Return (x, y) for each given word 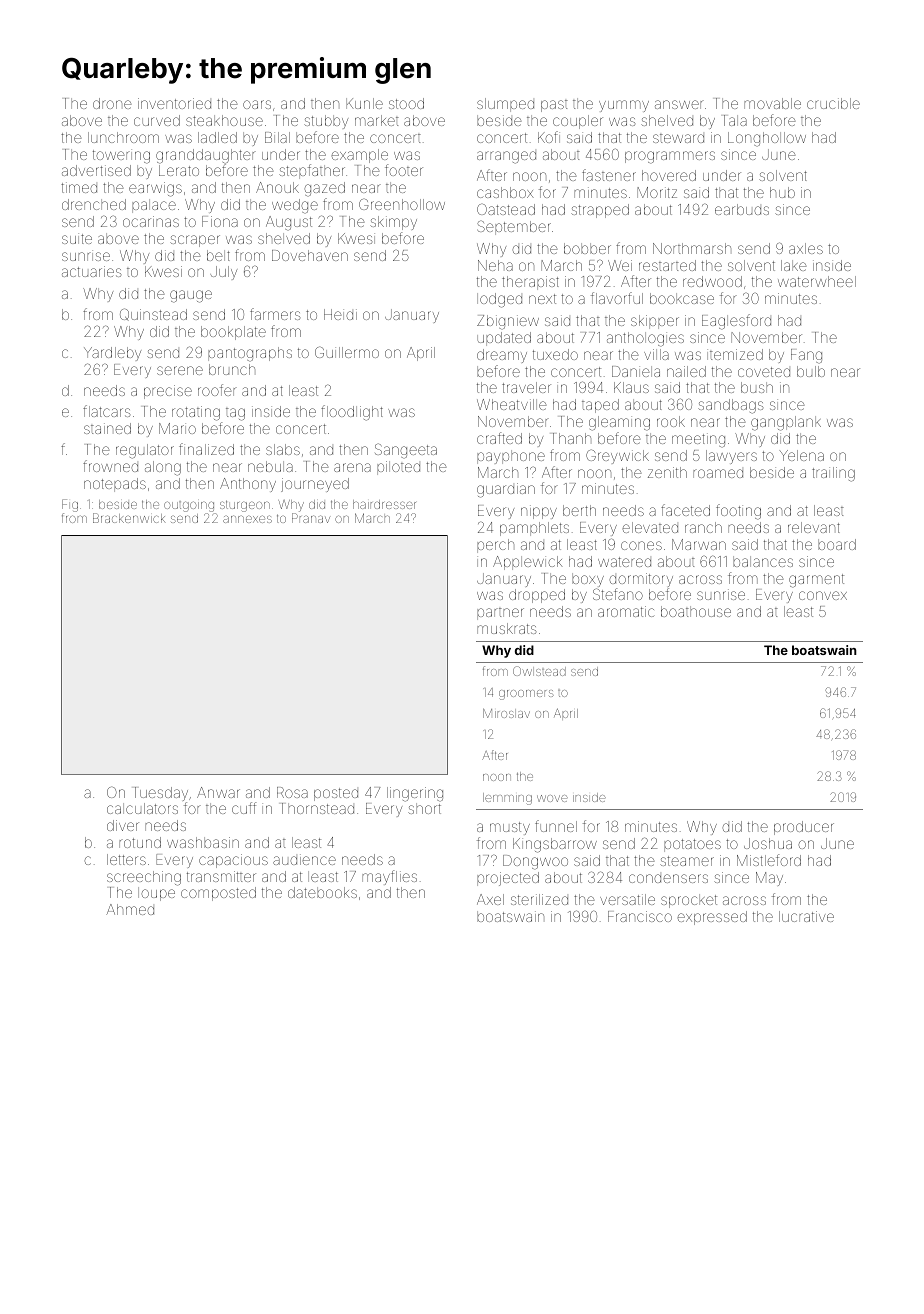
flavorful (617, 298)
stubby (326, 122)
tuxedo (555, 354)
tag (235, 414)
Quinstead (153, 314)
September (514, 227)
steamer (687, 861)
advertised (96, 170)
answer (679, 104)
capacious (233, 861)
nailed (686, 371)
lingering (415, 794)
